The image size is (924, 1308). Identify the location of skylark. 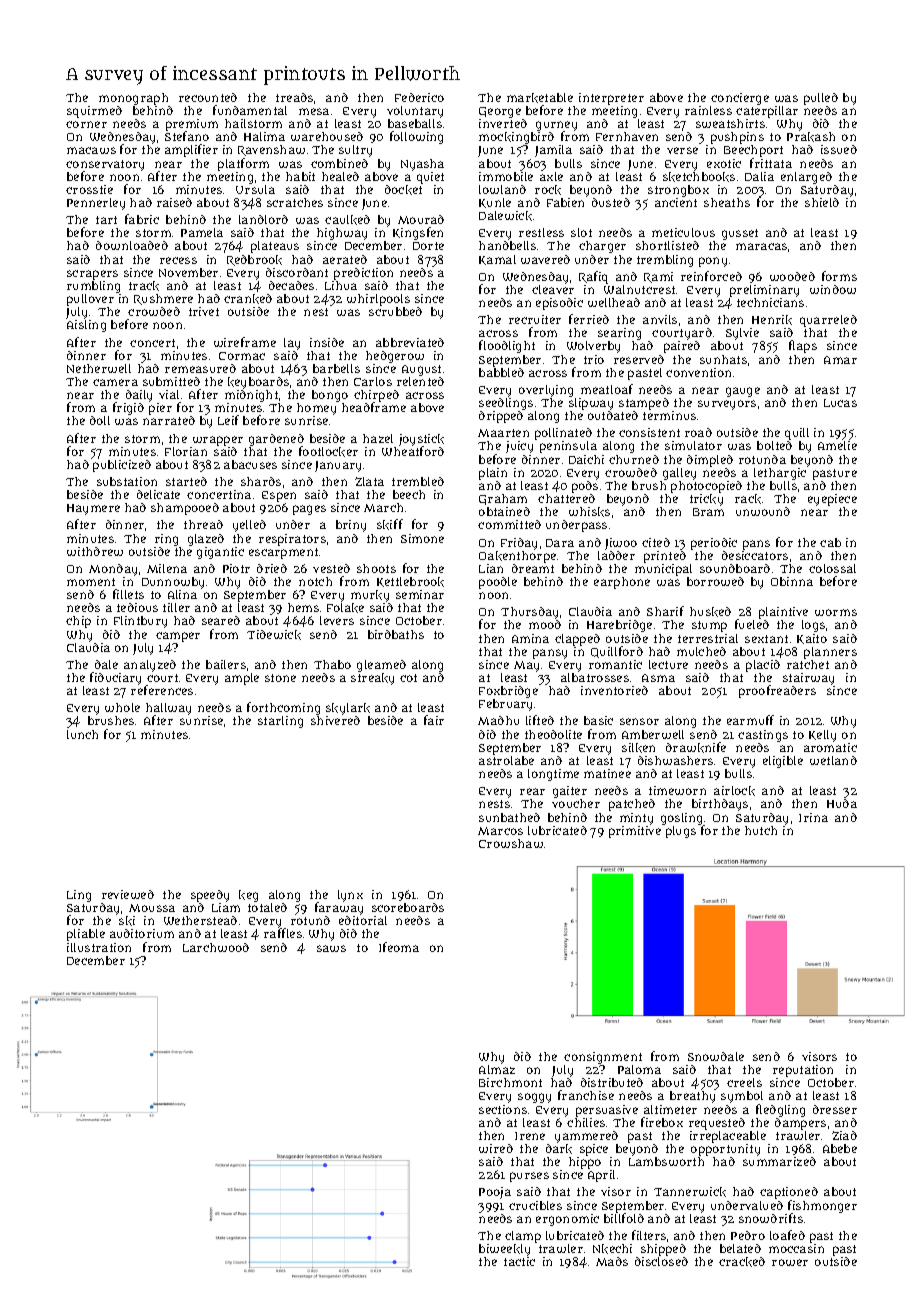
(348, 709).
